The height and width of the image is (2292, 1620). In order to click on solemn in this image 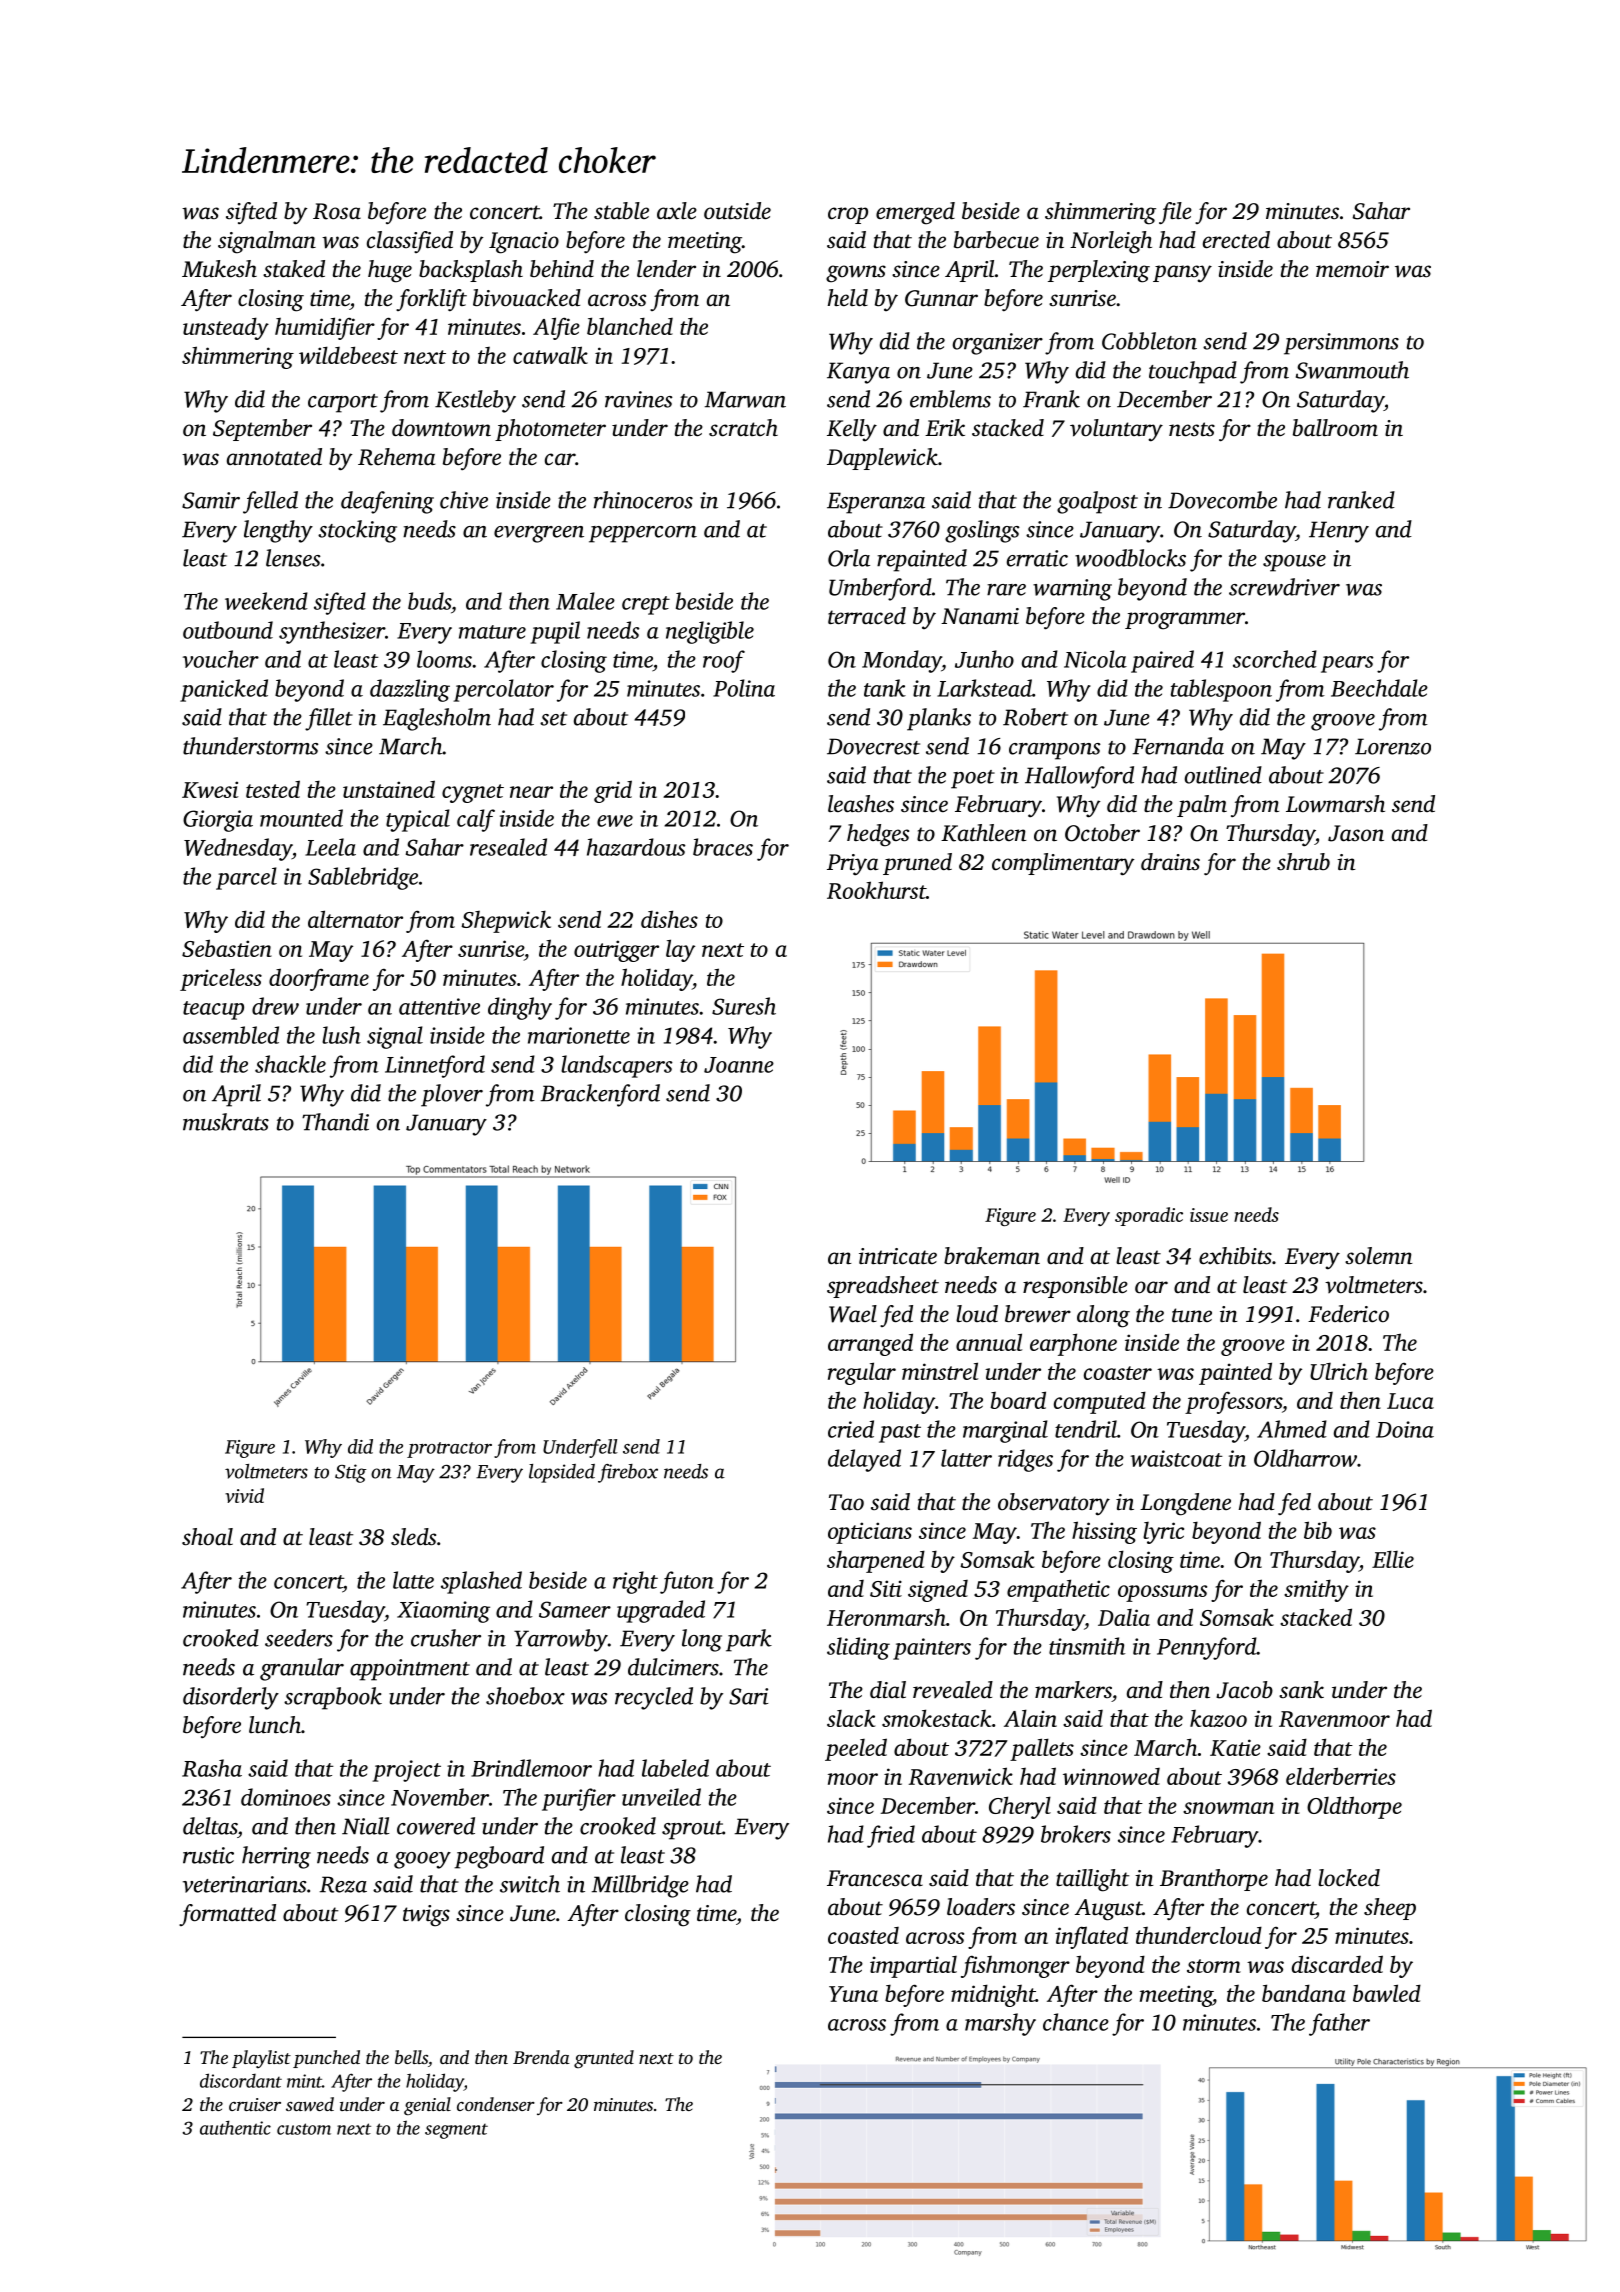, I will do `click(1379, 1256)`.
